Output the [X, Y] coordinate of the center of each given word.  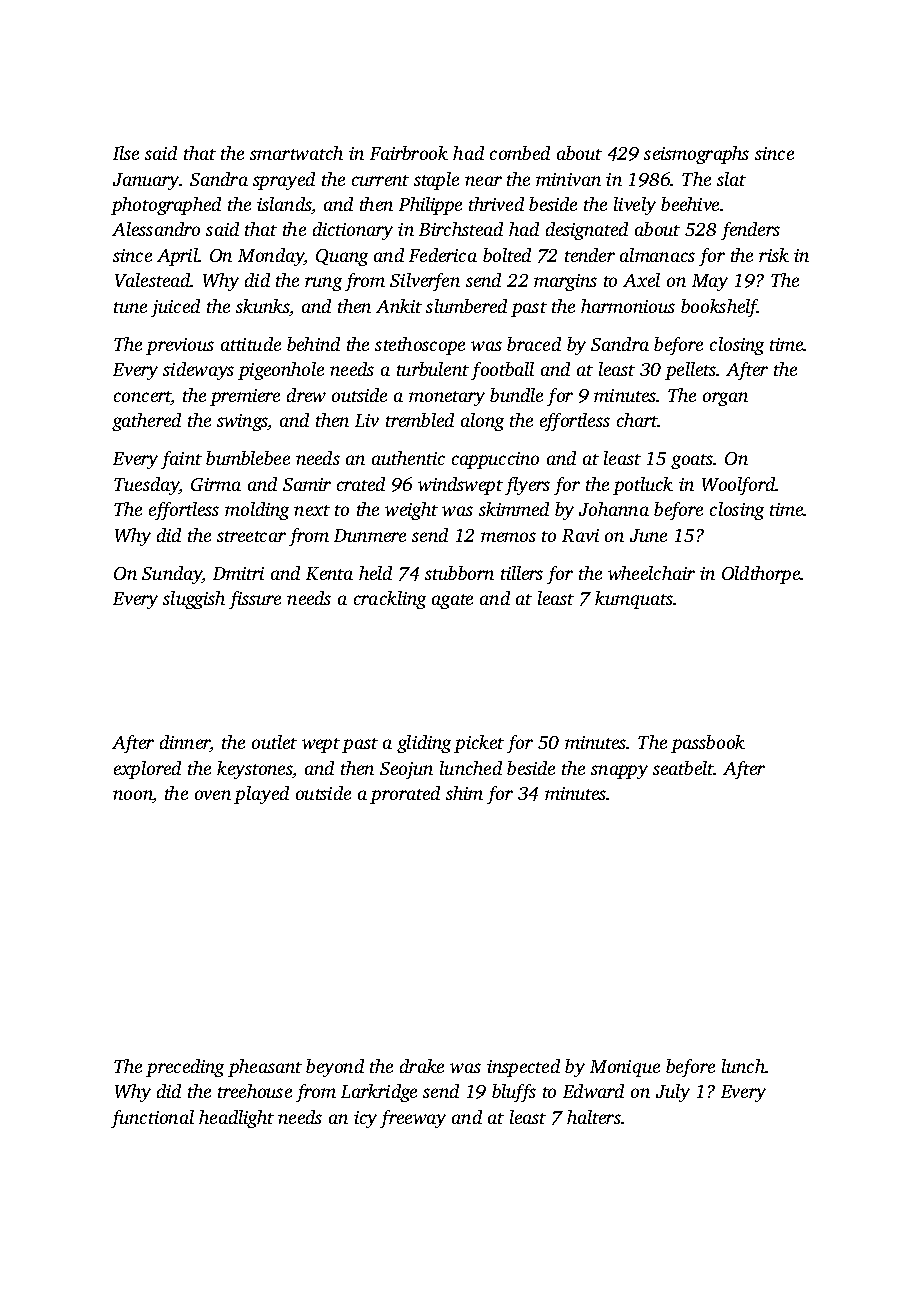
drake [422, 1066]
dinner [185, 743]
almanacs [657, 255]
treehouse [255, 1091]
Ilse [126, 153]
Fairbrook [409, 153]
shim [464, 793]
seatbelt [683, 768]
